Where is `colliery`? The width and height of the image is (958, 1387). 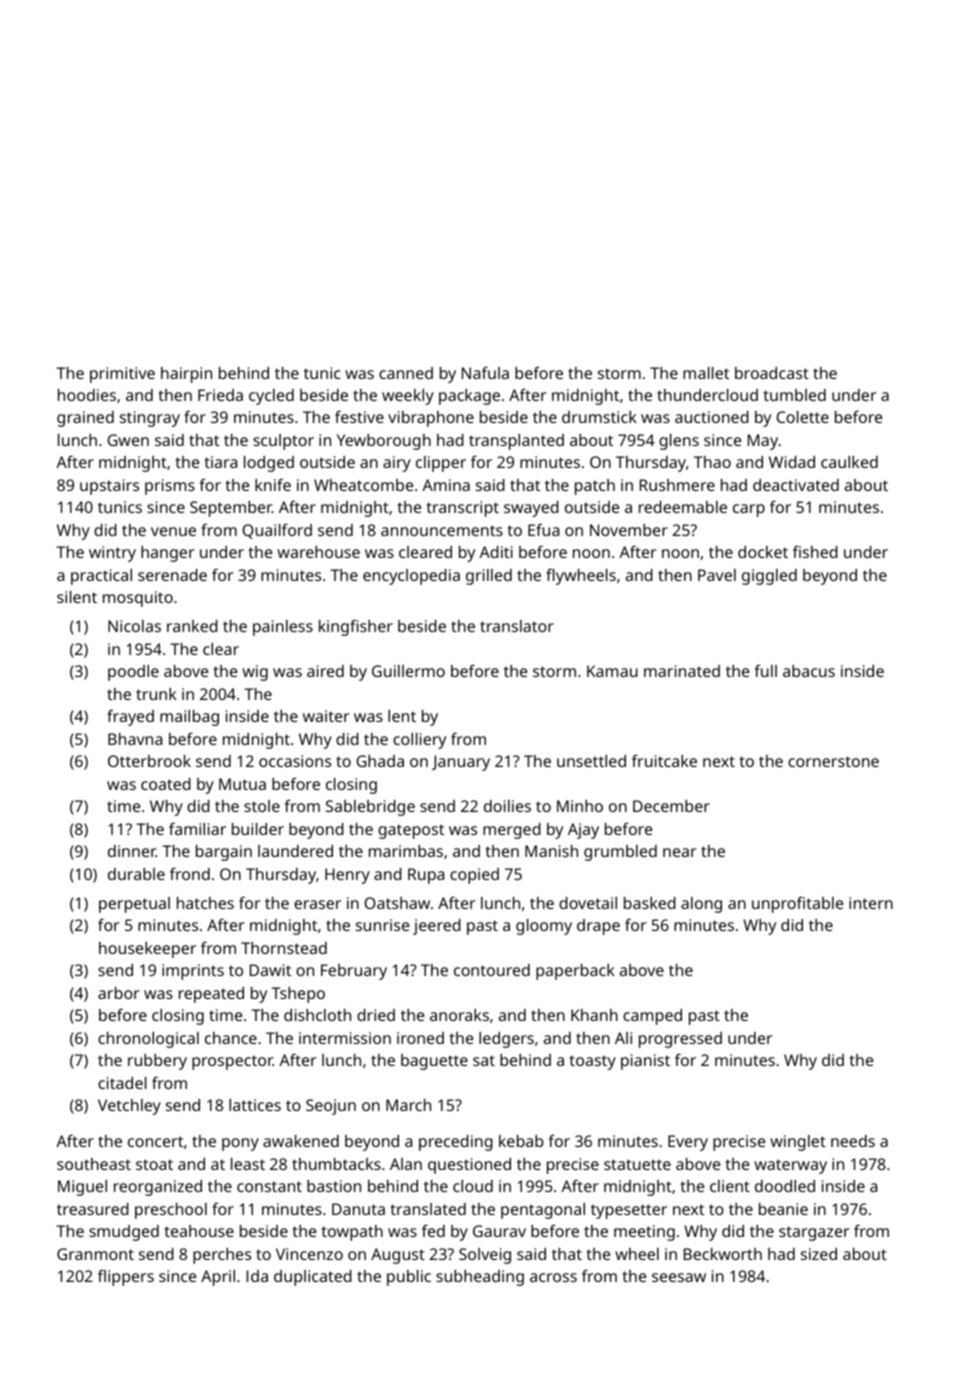
colliery is located at coordinates (419, 741).
